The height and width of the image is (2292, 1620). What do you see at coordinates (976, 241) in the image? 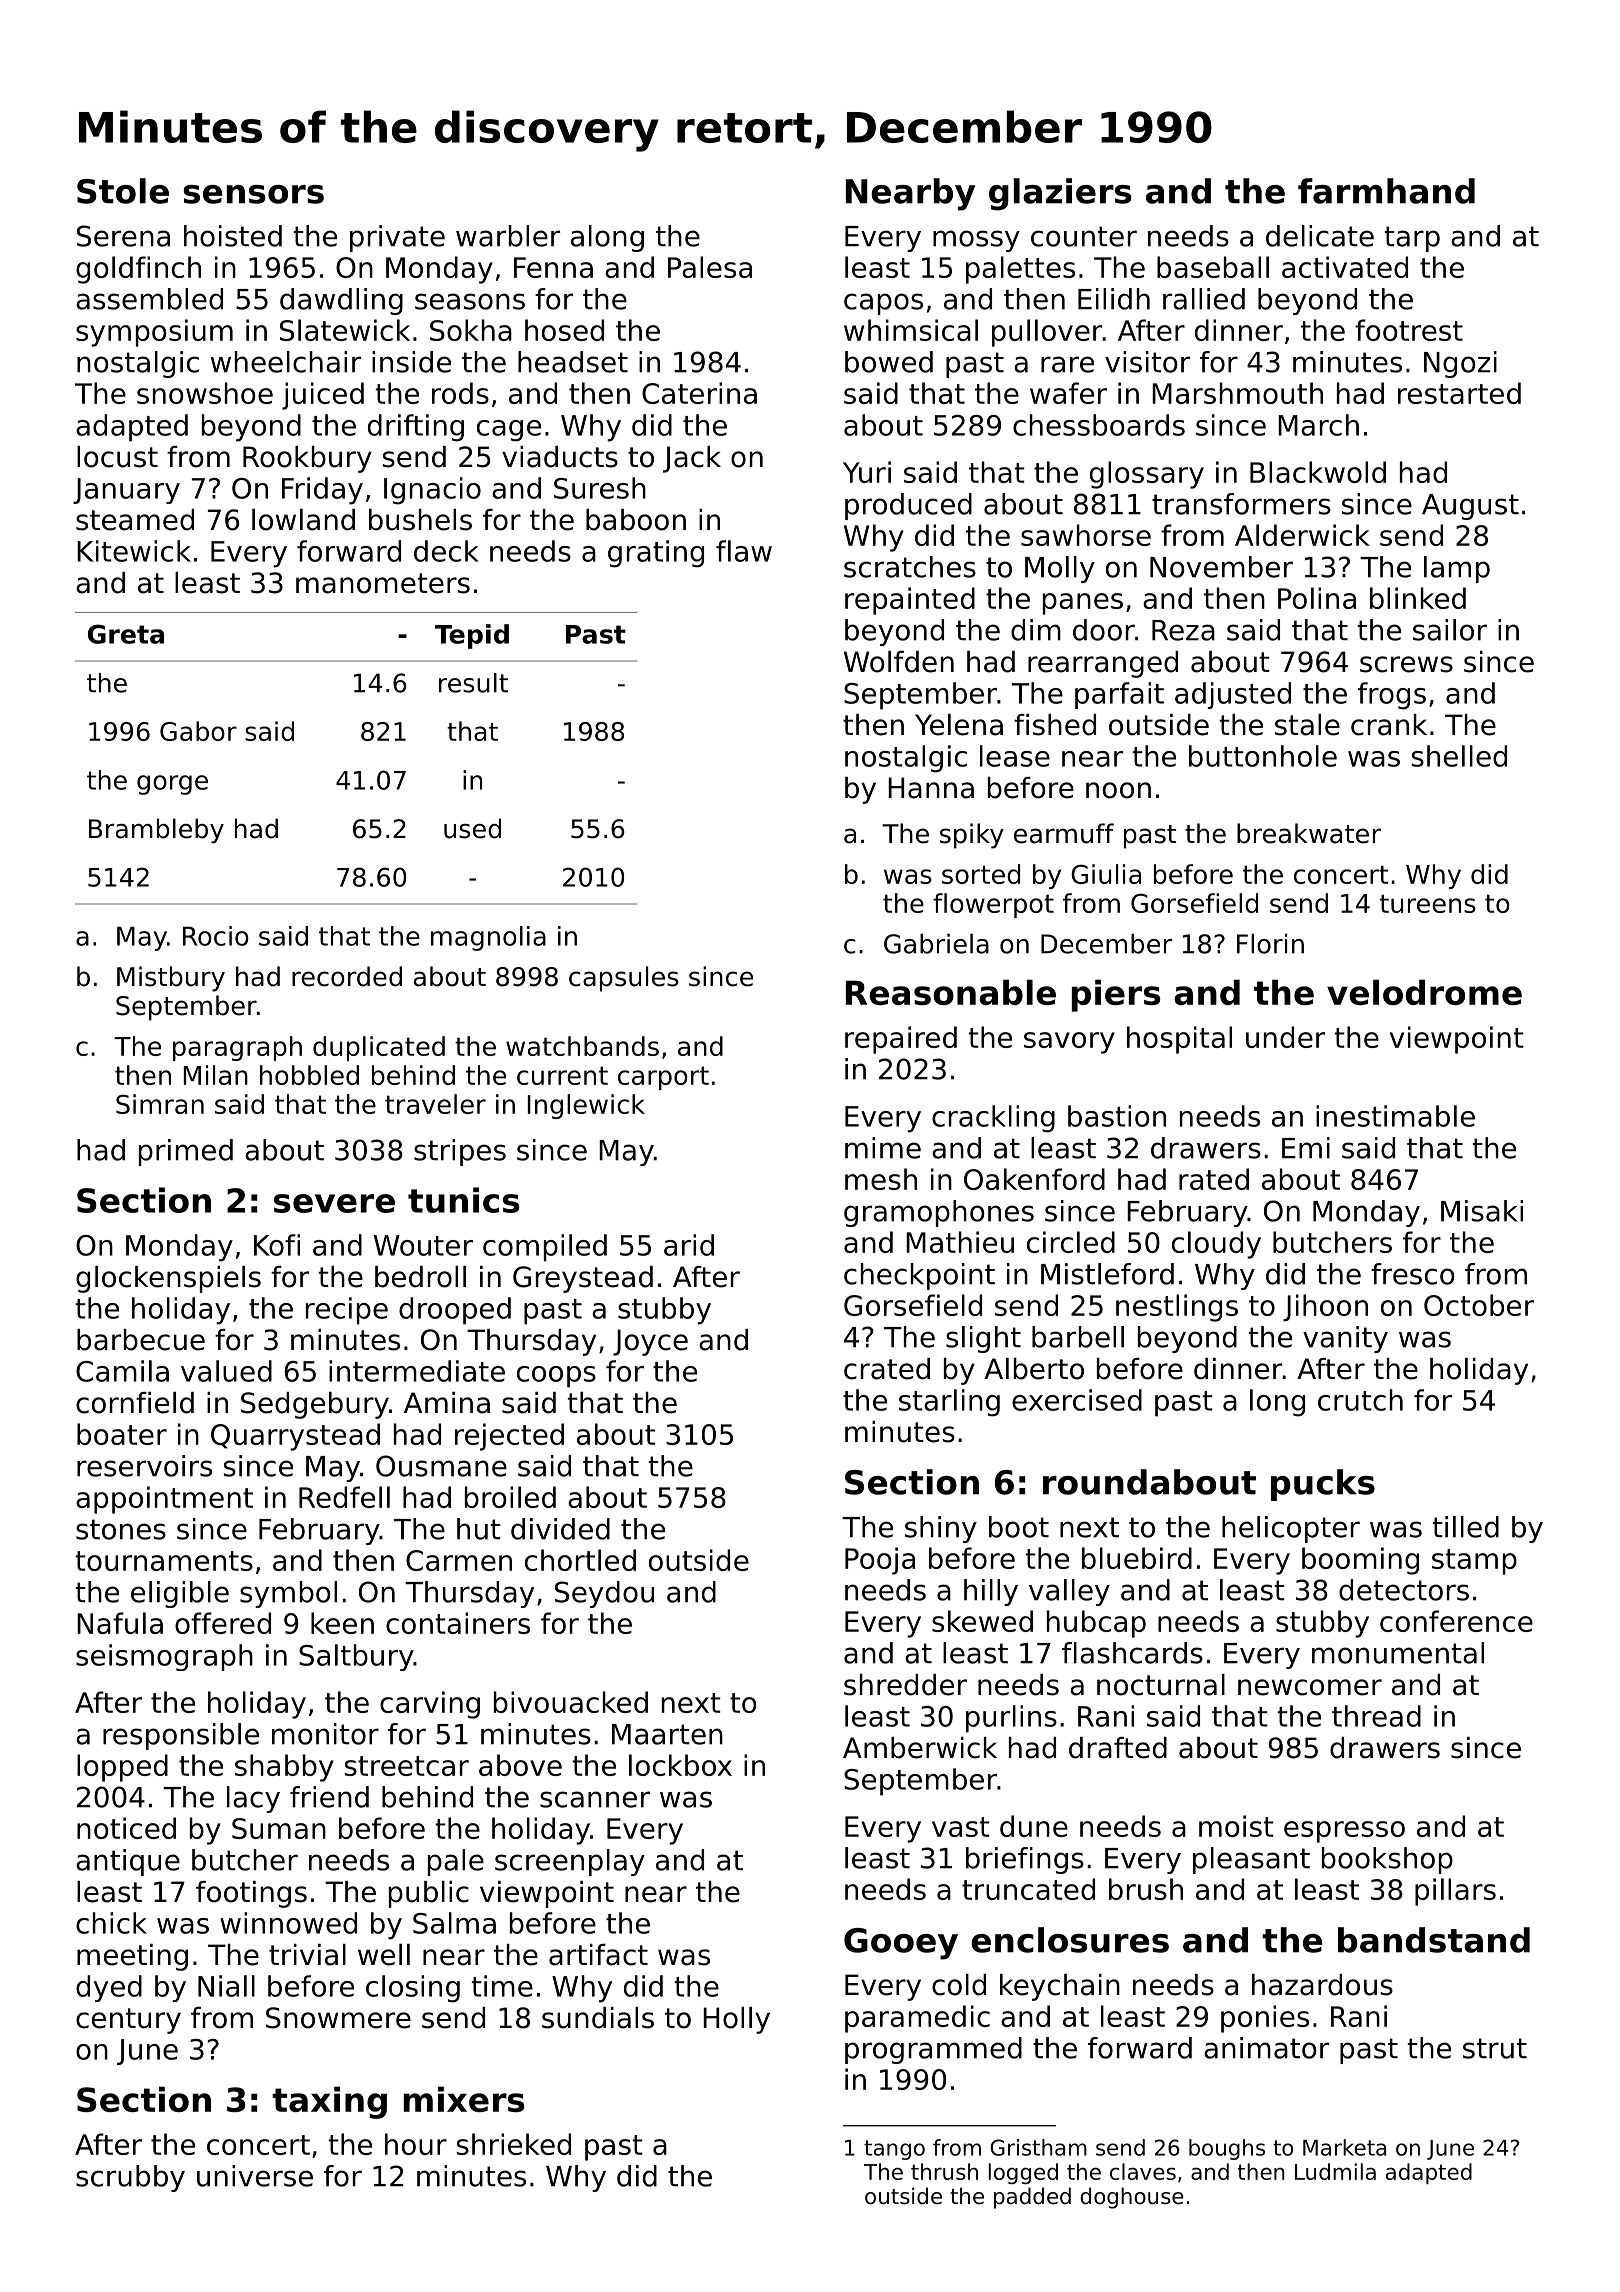
I see `mossy` at bounding box center [976, 241].
